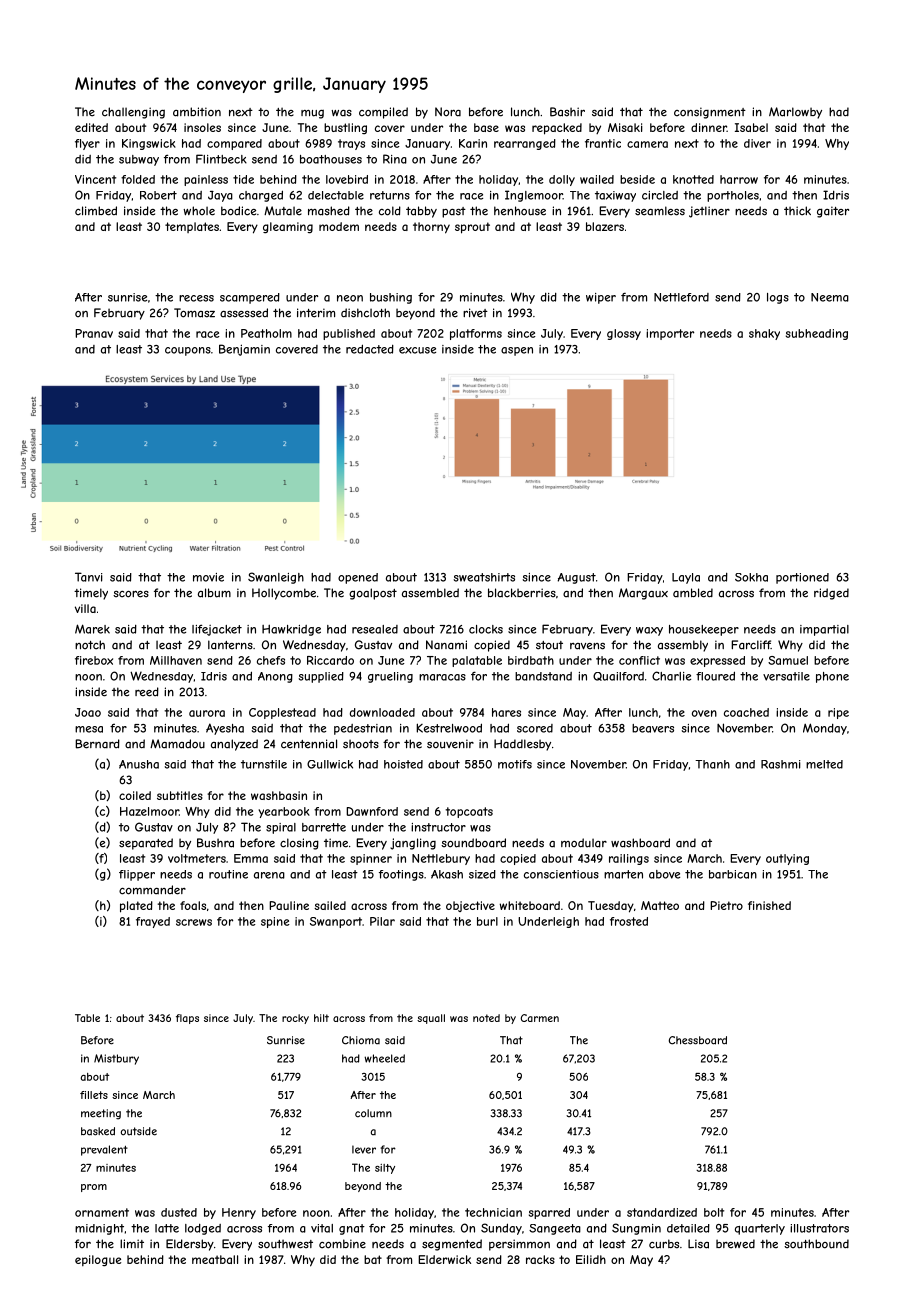 The height and width of the page is (1308, 924). Describe the element at coordinates (710, 113) in the page. I see `consignment` at that location.
